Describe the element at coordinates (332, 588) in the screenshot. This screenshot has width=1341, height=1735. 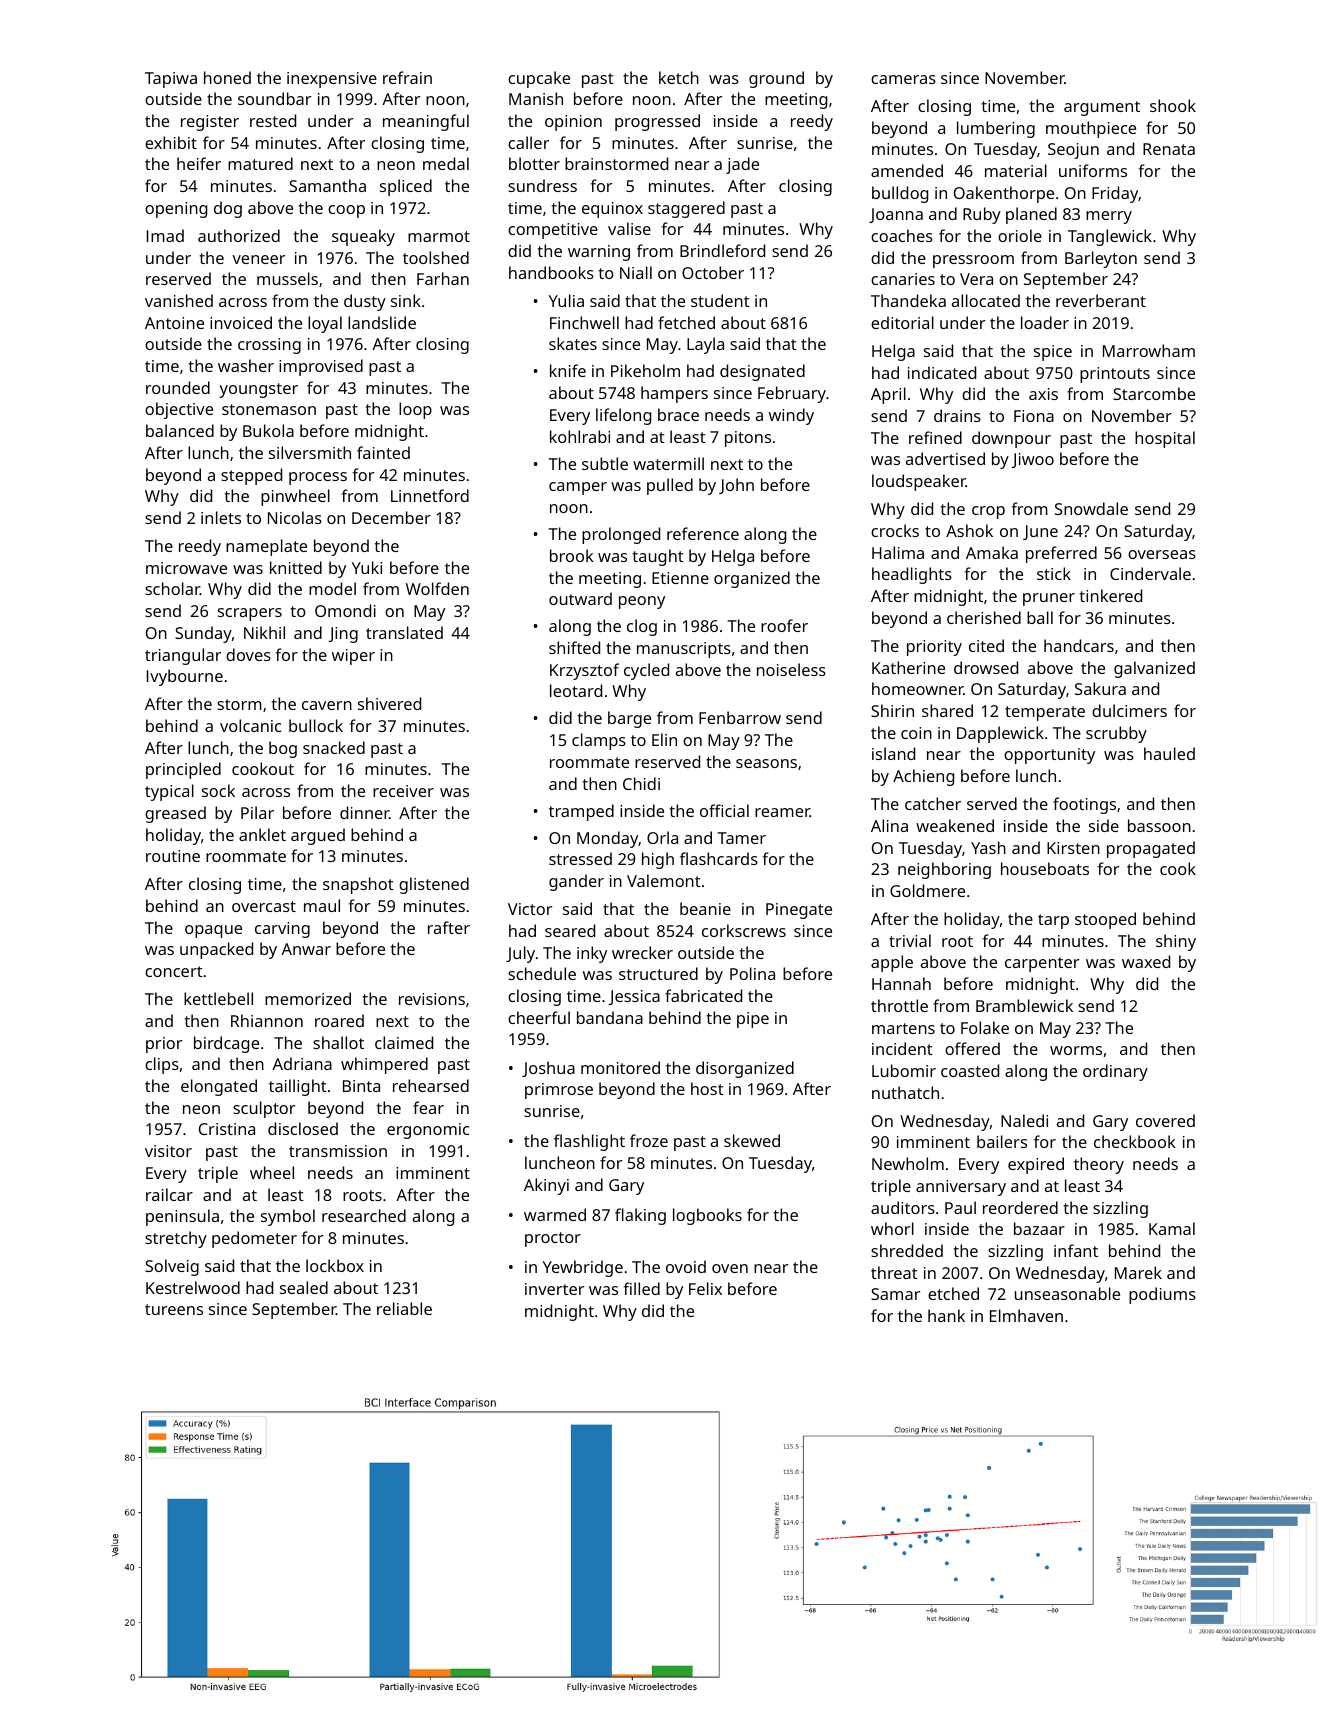
I see `model` at that location.
